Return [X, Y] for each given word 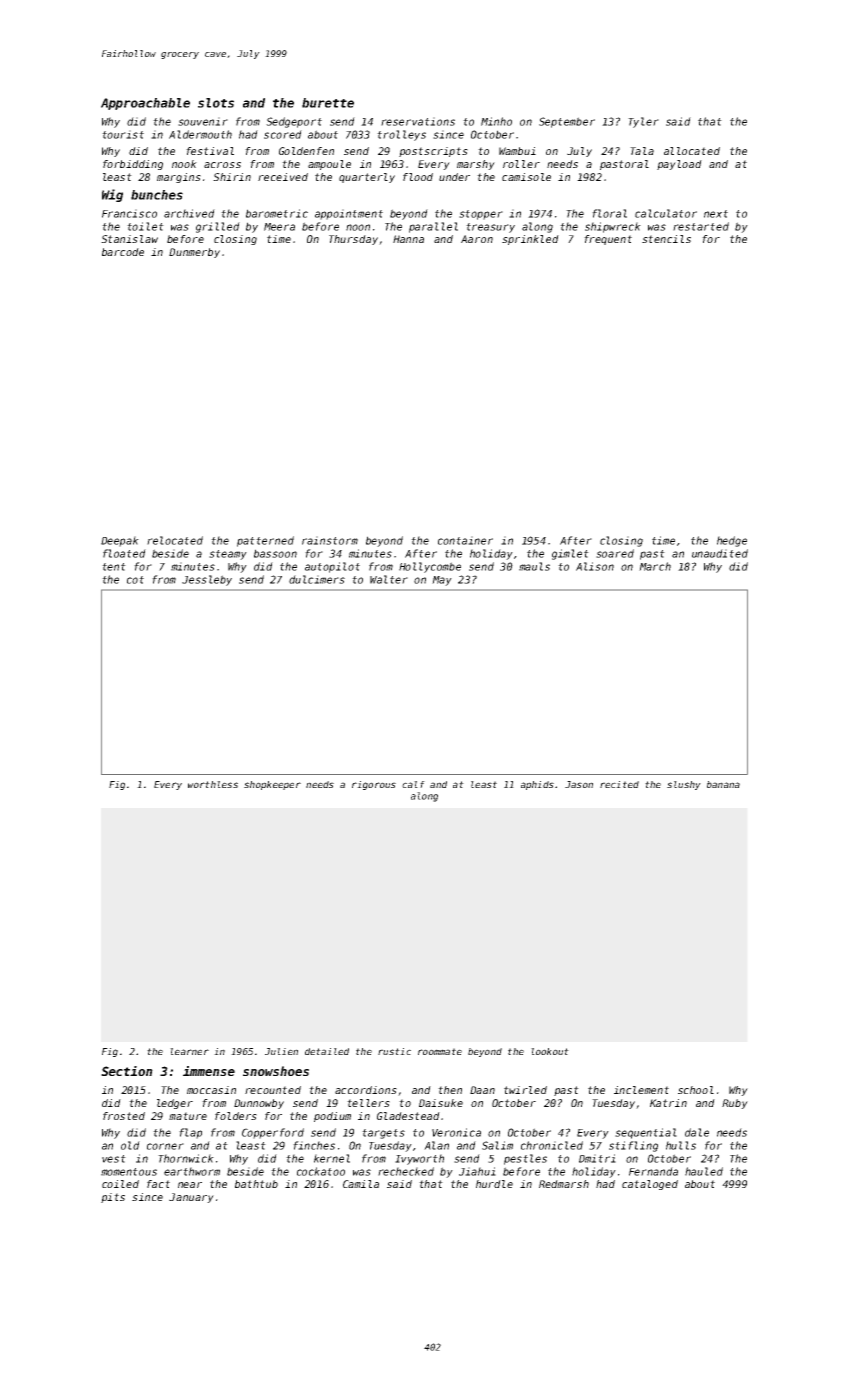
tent [114, 567]
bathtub [256, 1184]
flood [418, 177]
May [442, 581]
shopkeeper [272, 785]
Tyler [643, 122]
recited [619, 784]
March [655, 566]
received [283, 177]
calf [413, 784]
